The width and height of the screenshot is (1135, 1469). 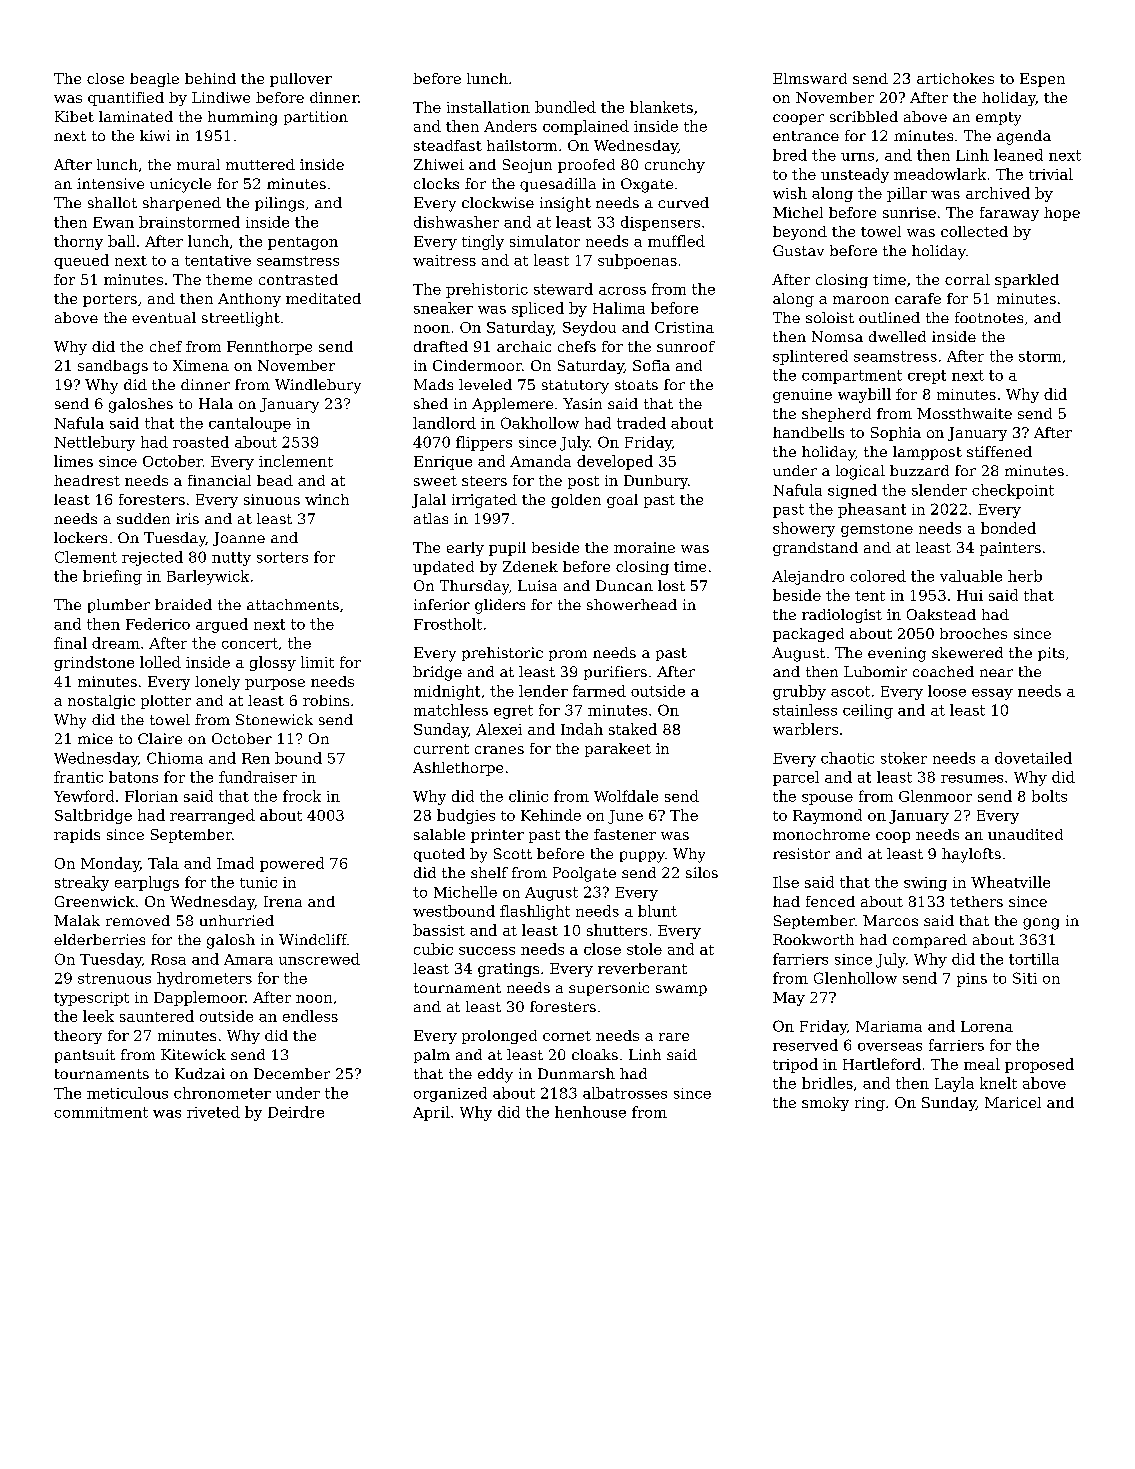 What do you see at coordinates (864, 395) in the screenshot?
I see `waybill` at bounding box center [864, 395].
